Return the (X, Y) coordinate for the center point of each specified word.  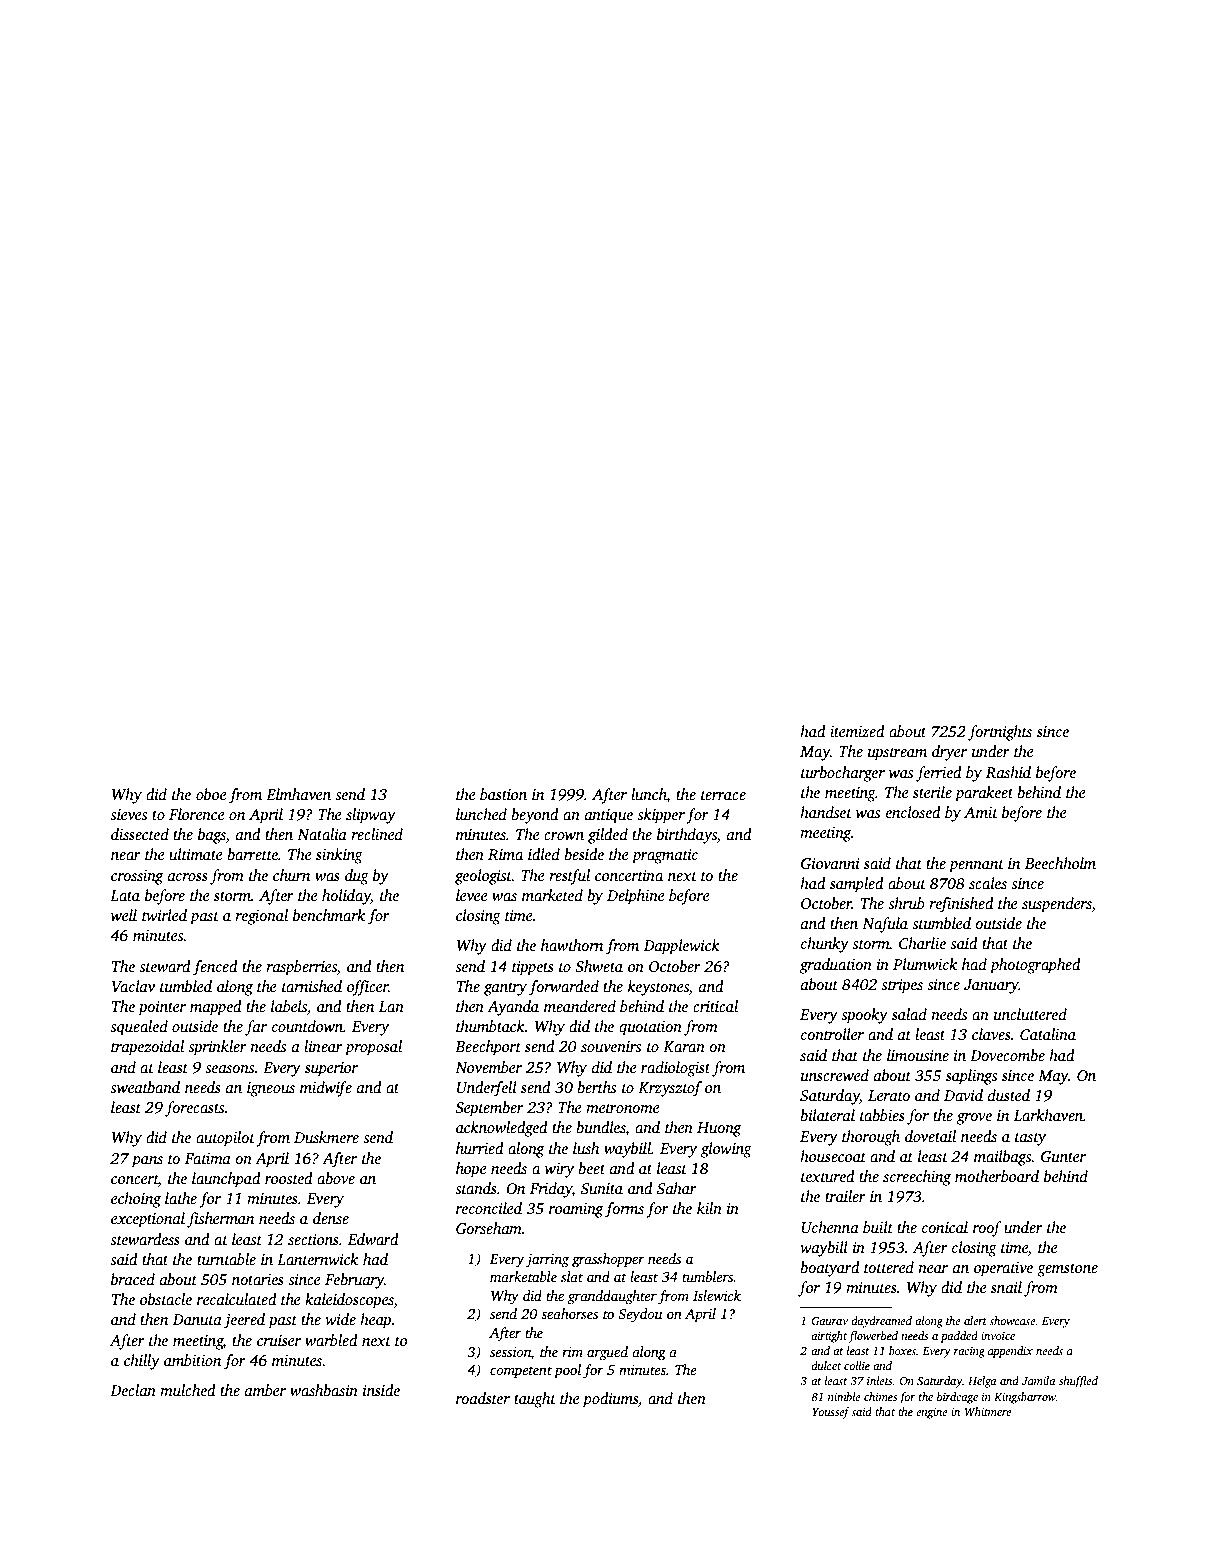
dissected (140, 834)
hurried (480, 1148)
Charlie (922, 943)
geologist (483, 877)
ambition (192, 1360)
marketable (523, 1276)
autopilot (225, 1139)
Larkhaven (1048, 1115)
